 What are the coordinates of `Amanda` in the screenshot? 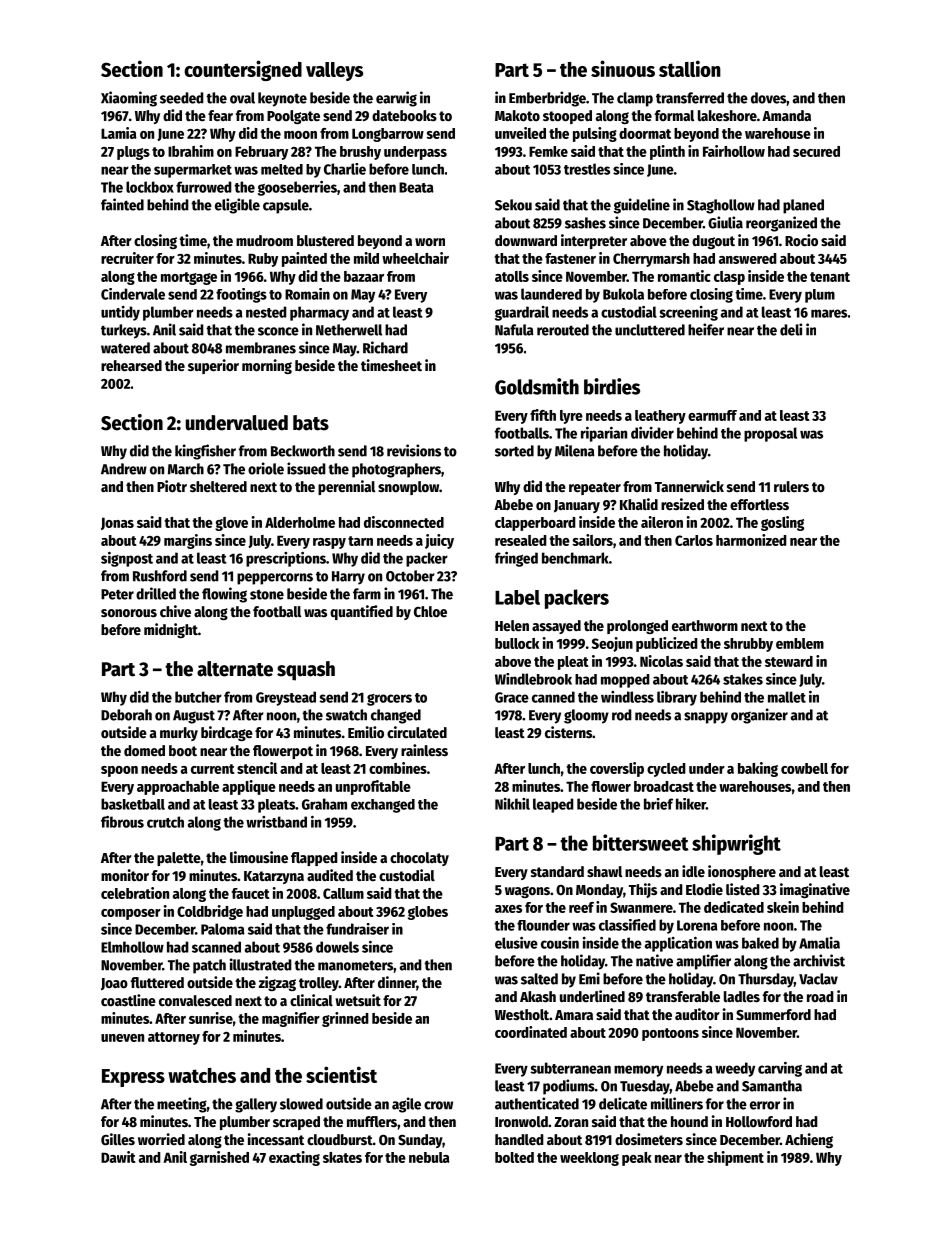 It's located at (786, 115).
